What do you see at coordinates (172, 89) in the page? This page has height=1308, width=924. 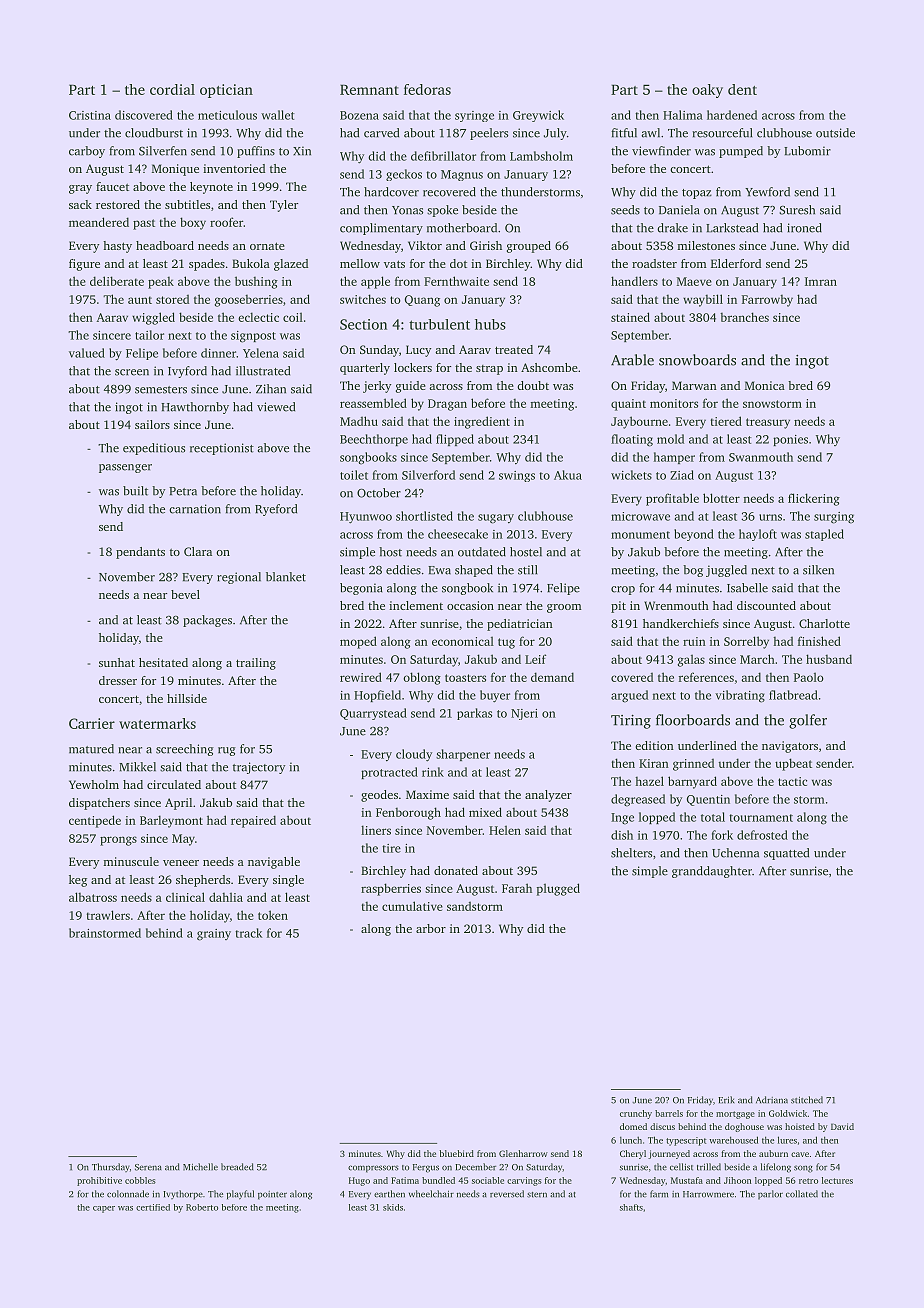 I see `cordial` at bounding box center [172, 89].
